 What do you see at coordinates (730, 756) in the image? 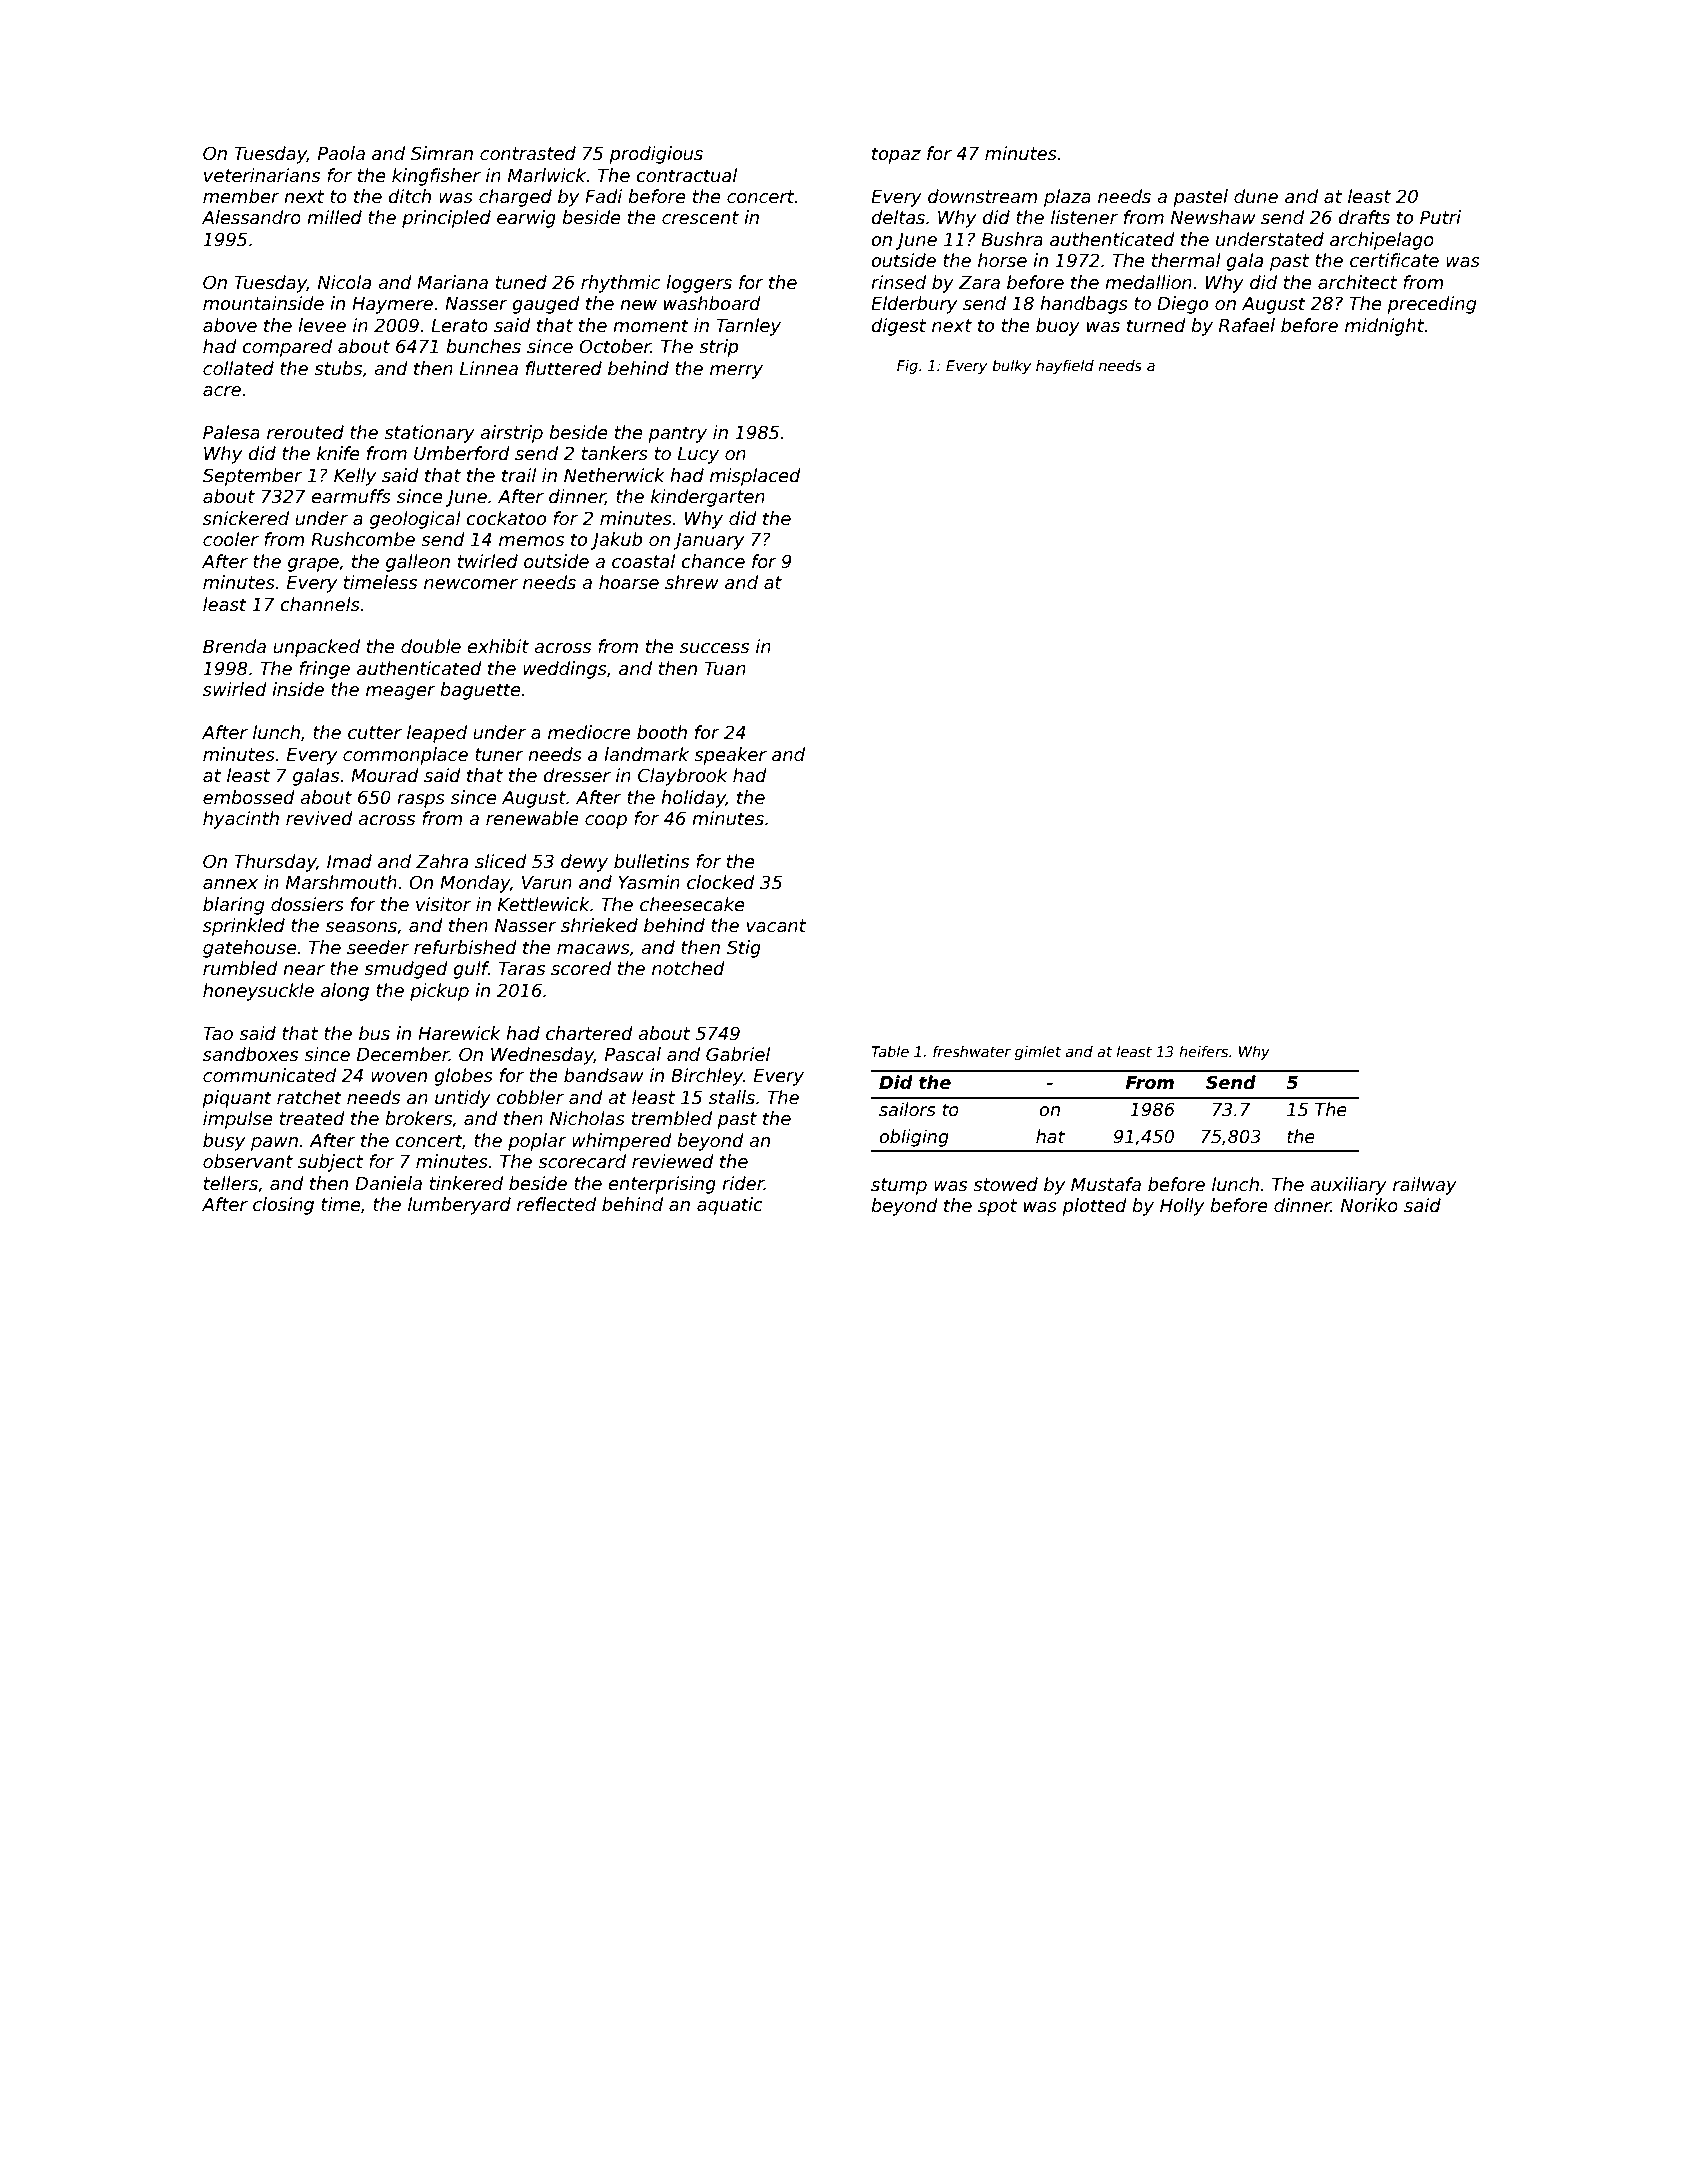
I see `speaker` at bounding box center [730, 756].
